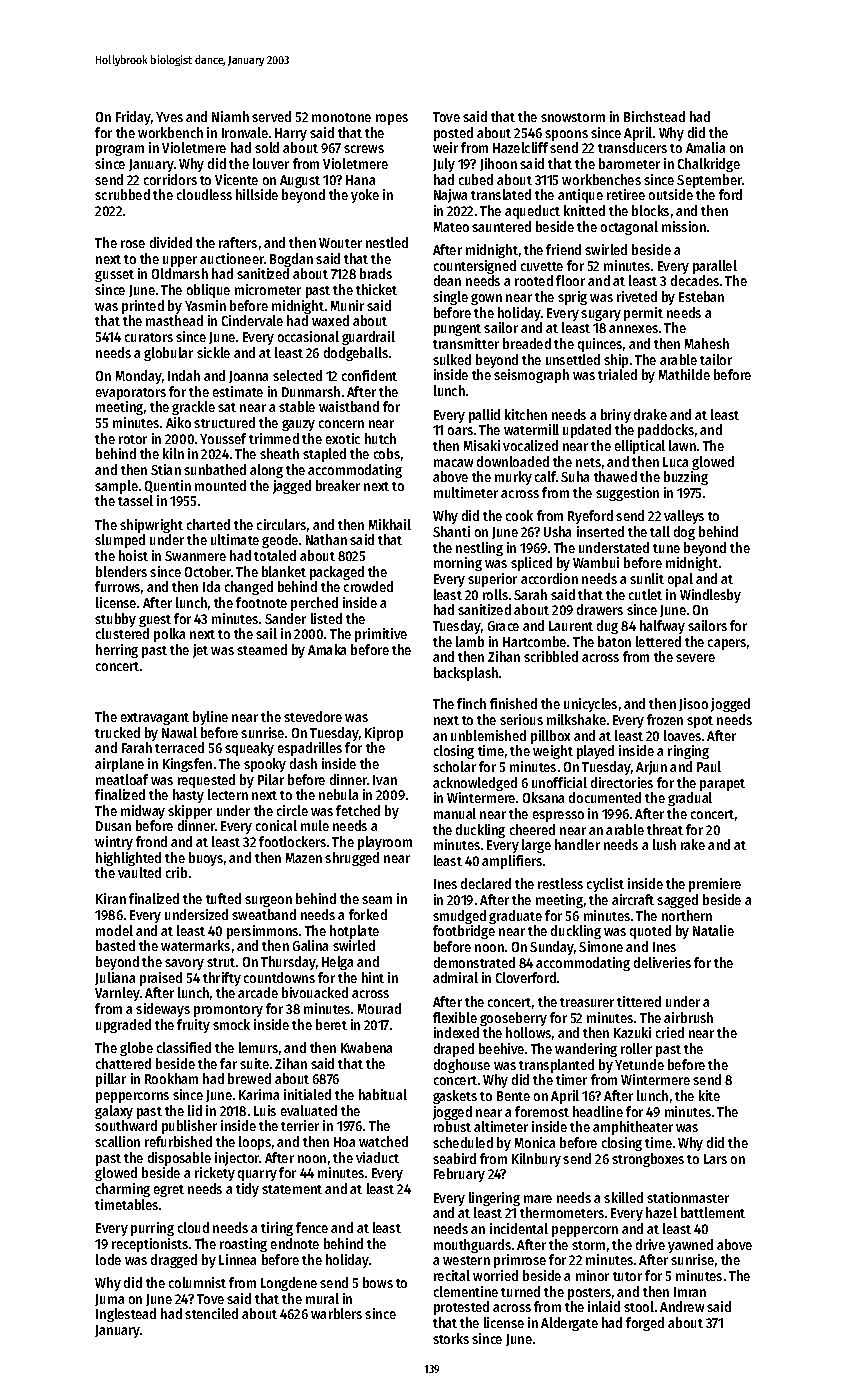 The image size is (849, 1400). I want to click on Natalie, so click(713, 930).
